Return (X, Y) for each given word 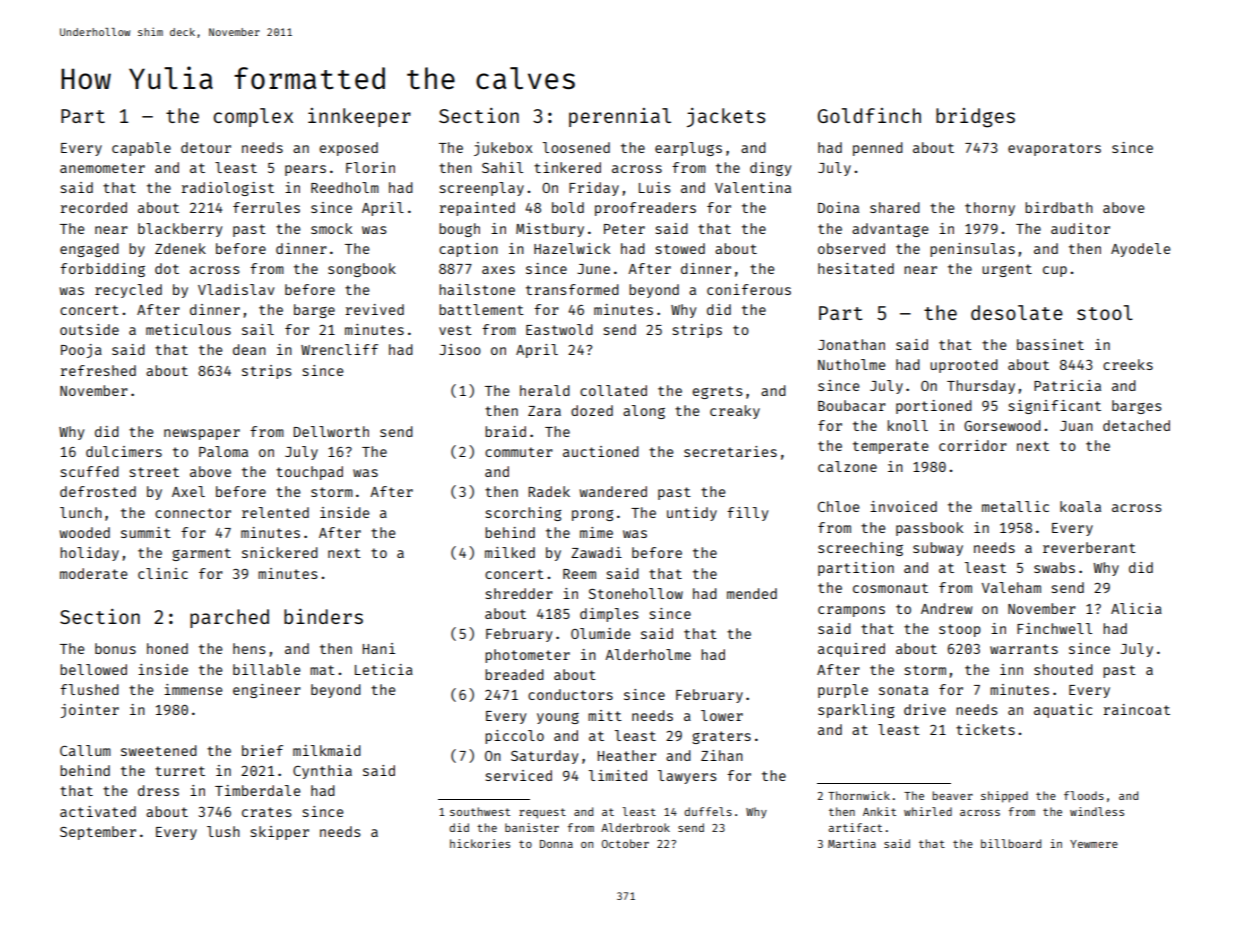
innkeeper (359, 117)
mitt (605, 715)
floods (1084, 795)
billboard (1011, 843)
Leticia (384, 669)
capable (141, 149)
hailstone (477, 289)
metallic (1015, 506)
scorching (524, 514)
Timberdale (258, 790)
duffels (708, 811)
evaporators (1054, 149)
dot (167, 268)
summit (146, 532)
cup (1055, 271)
